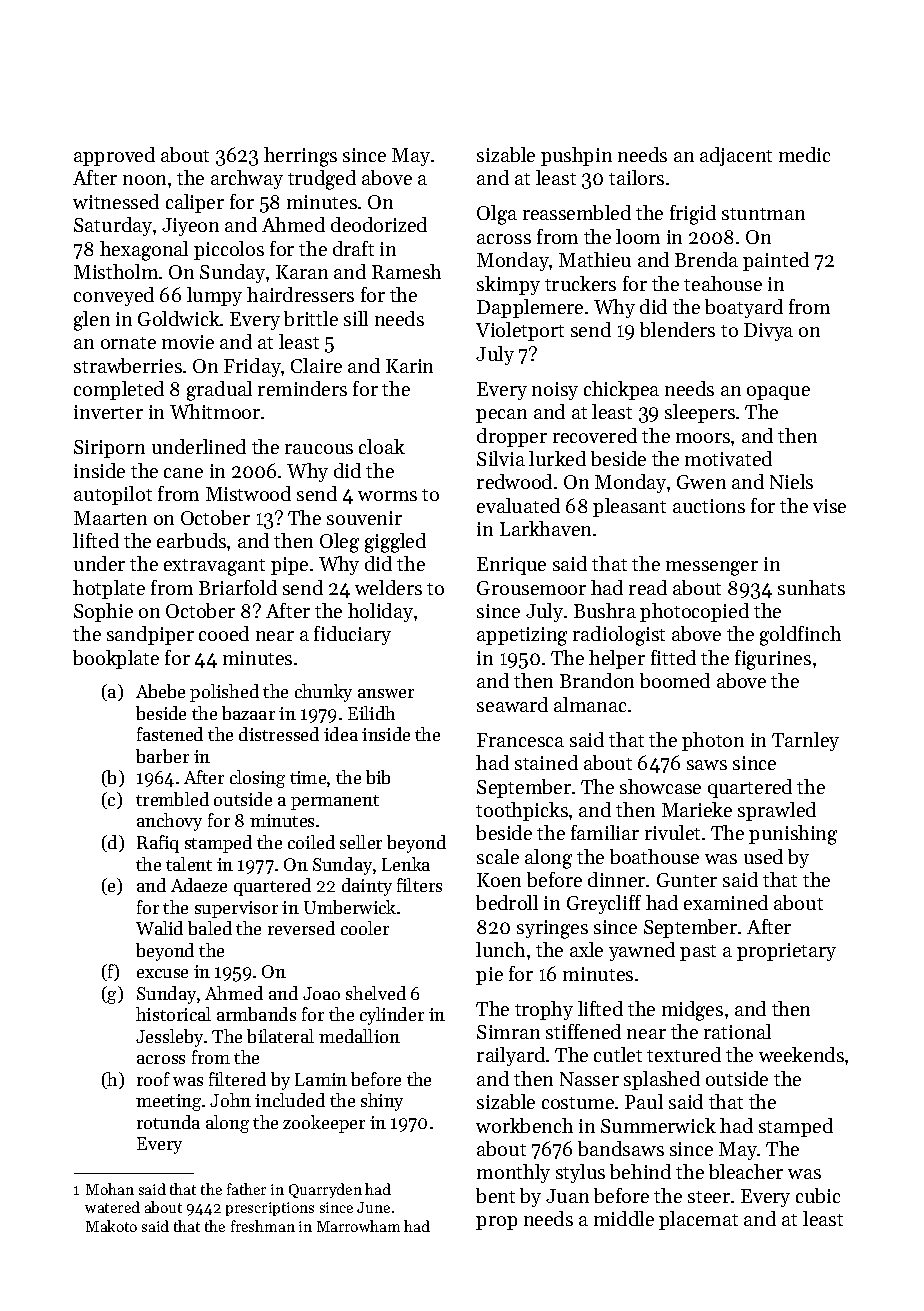  Describe the element at coordinates (793, 835) in the screenshot. I see `punishing` at that location.
